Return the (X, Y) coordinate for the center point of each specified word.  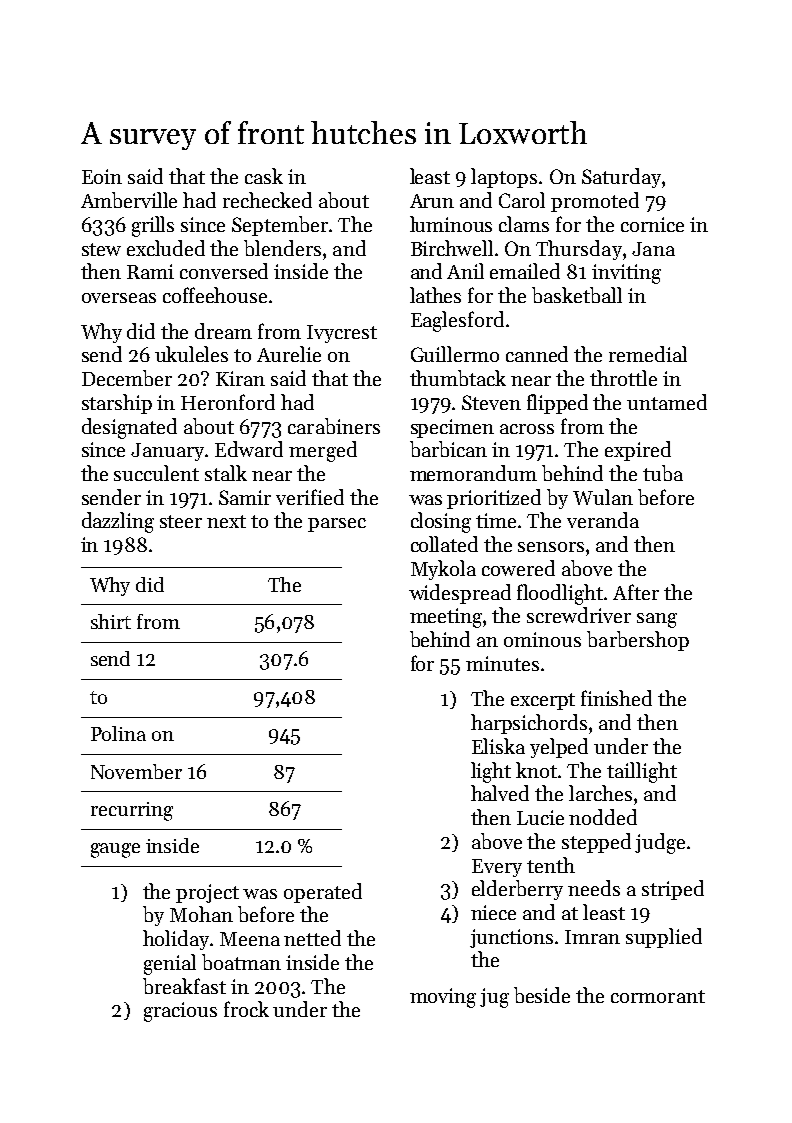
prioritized (494, 499)
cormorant (658, 996)
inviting (626, 274)
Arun (432, 201)
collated (444, 544)
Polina (118, 733)
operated (323, 893)
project (207, 893)
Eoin (102, 176)
